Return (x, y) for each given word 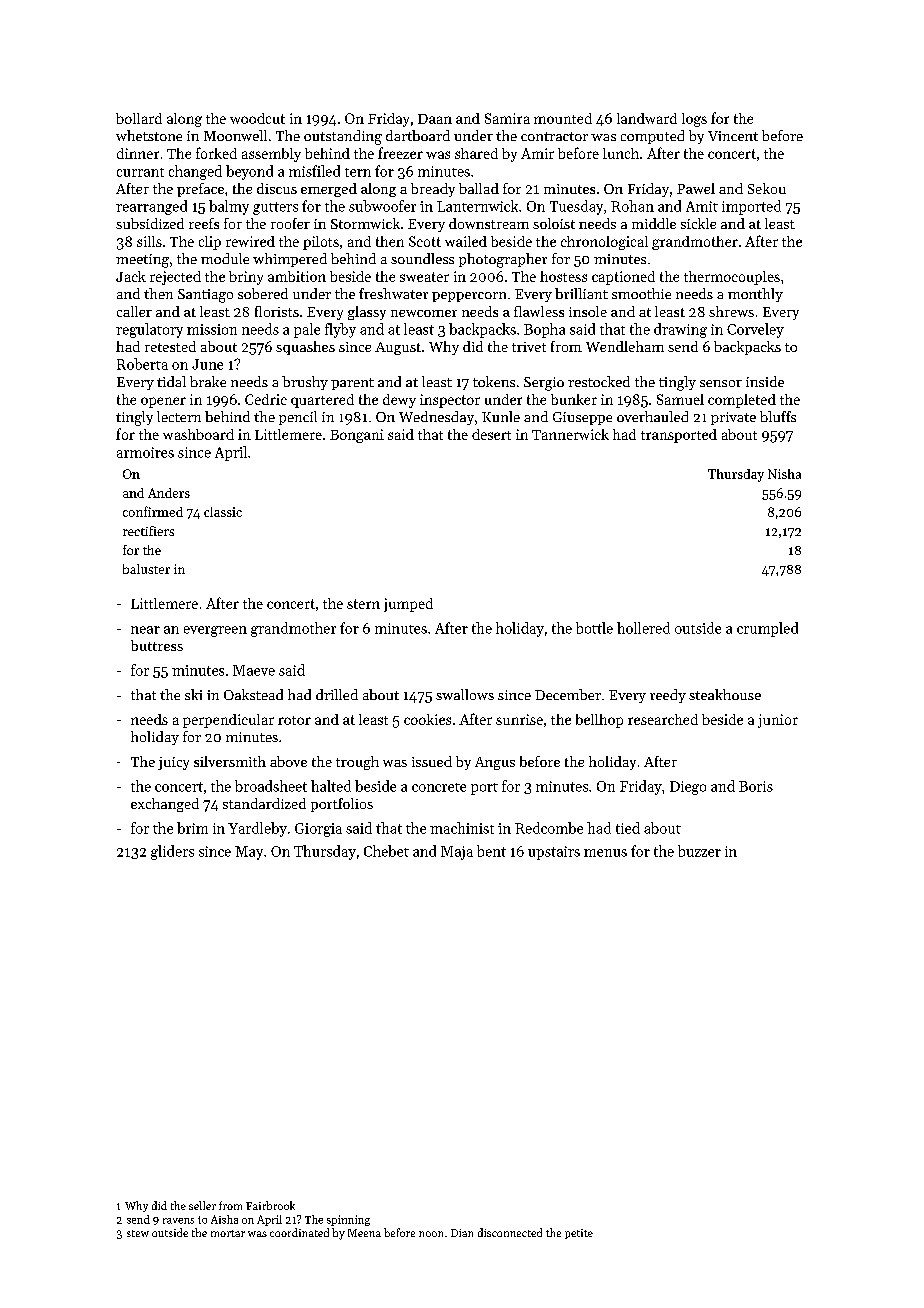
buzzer (699, 851)
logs (694, 120)
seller (202, 1205)
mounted (563, 118)
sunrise (519, 719)
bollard (139, 118)
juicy (173, 763)
